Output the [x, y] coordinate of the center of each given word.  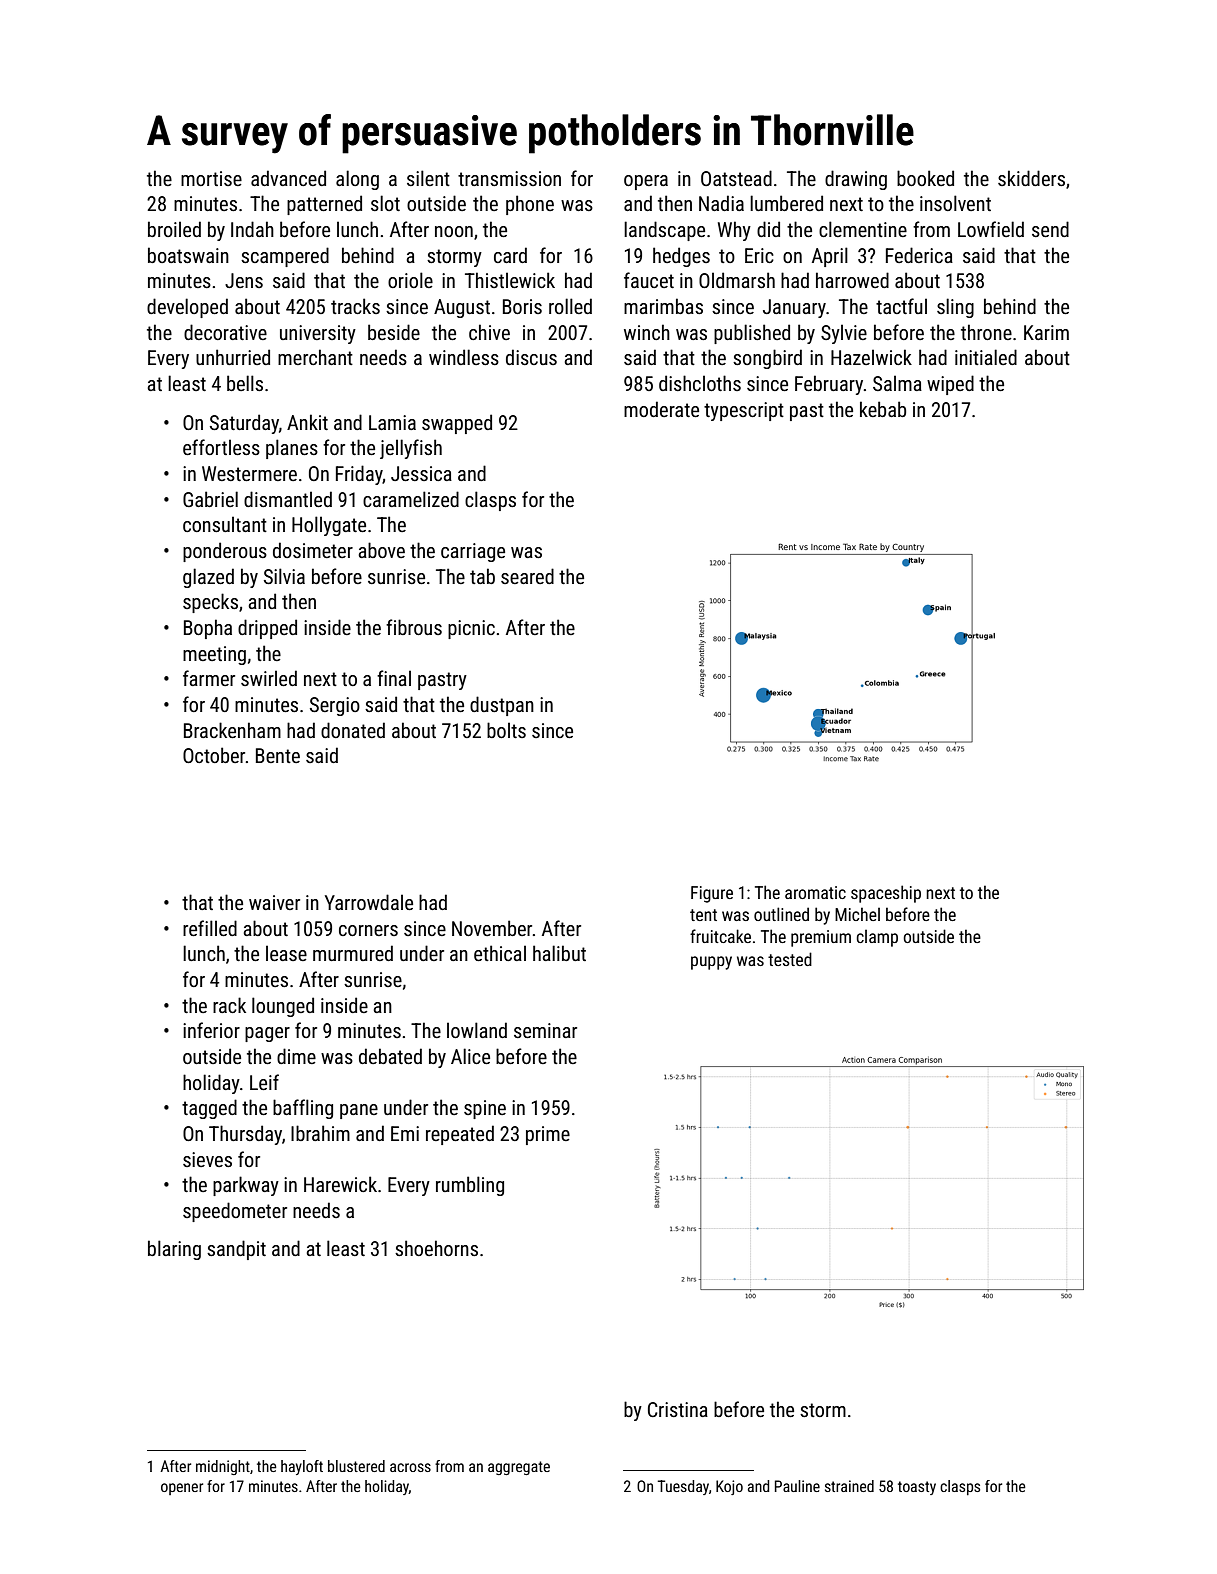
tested [790, 959]
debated [390, 1056]
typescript [744, 411]
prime [548, 1135]
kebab [883, 409]
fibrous [414, 627]
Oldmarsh [737, 280]
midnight [223, 1467]
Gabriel [210, 499]
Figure [712, 894]
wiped [950, 385]
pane [359, 1111]
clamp [877, 938]
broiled [174, 229]
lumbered [786, 203]
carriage [473, 552]
